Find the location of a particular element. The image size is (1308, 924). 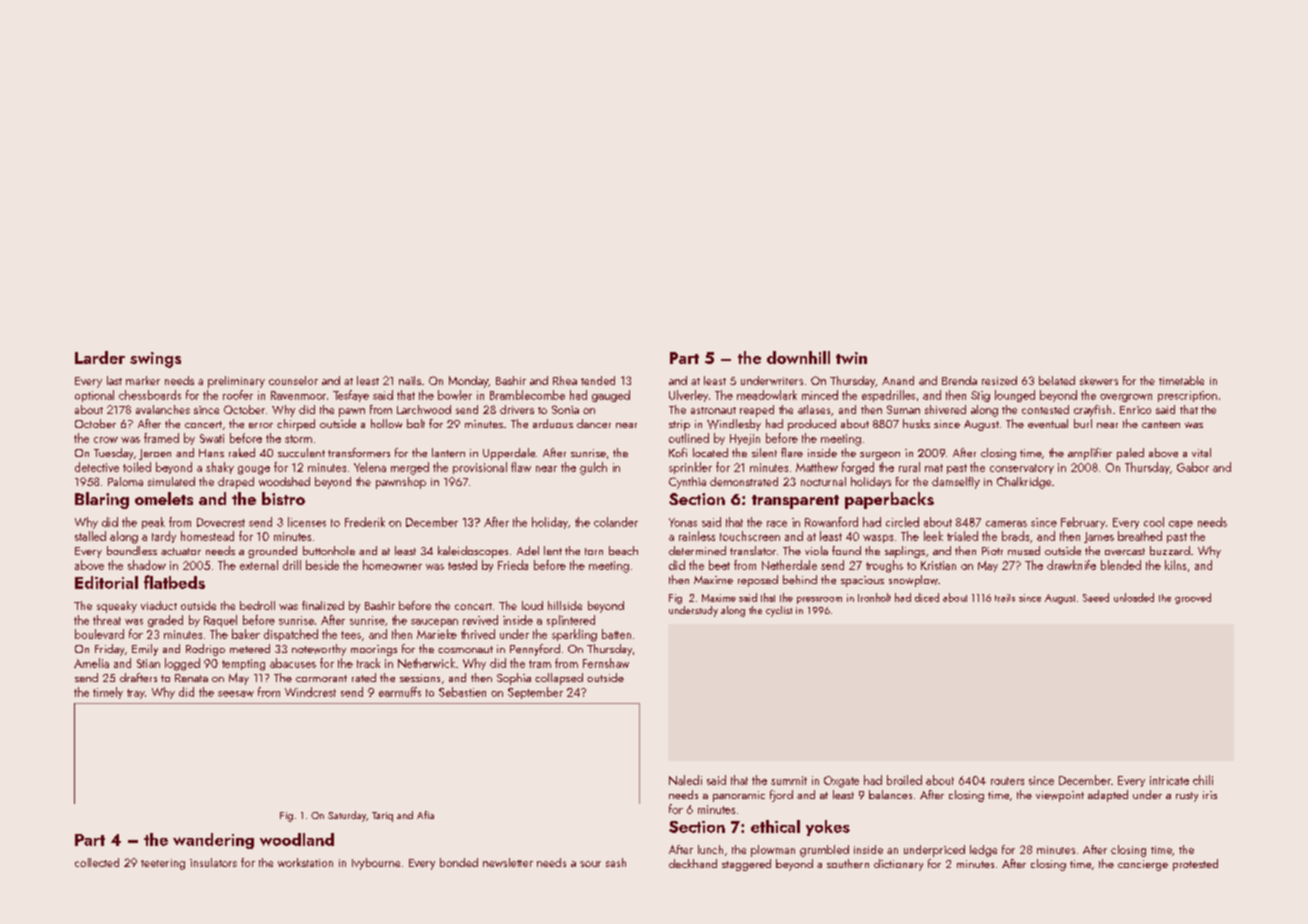

framed is located at coordinates (161, 438).
